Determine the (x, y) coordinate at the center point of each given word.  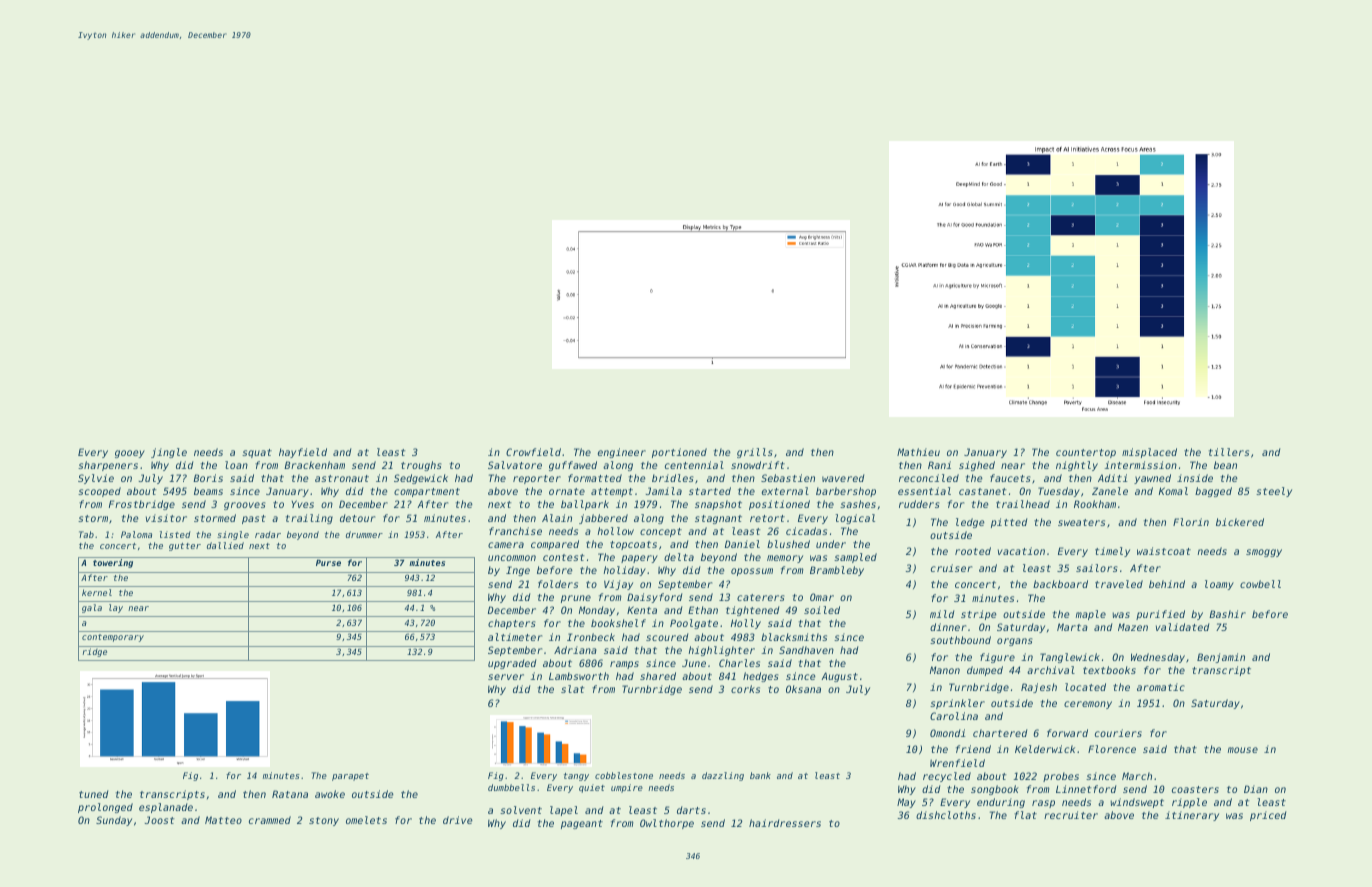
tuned (93, 794)
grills (754, 453)
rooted (973, 551)
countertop (1086, 453)
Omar (822, 597)
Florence (1112, 749)
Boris (208, 478)
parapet (350, 777)
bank (760, 775)
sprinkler (957, 704)
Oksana (803, 689)
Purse (328, 563)
